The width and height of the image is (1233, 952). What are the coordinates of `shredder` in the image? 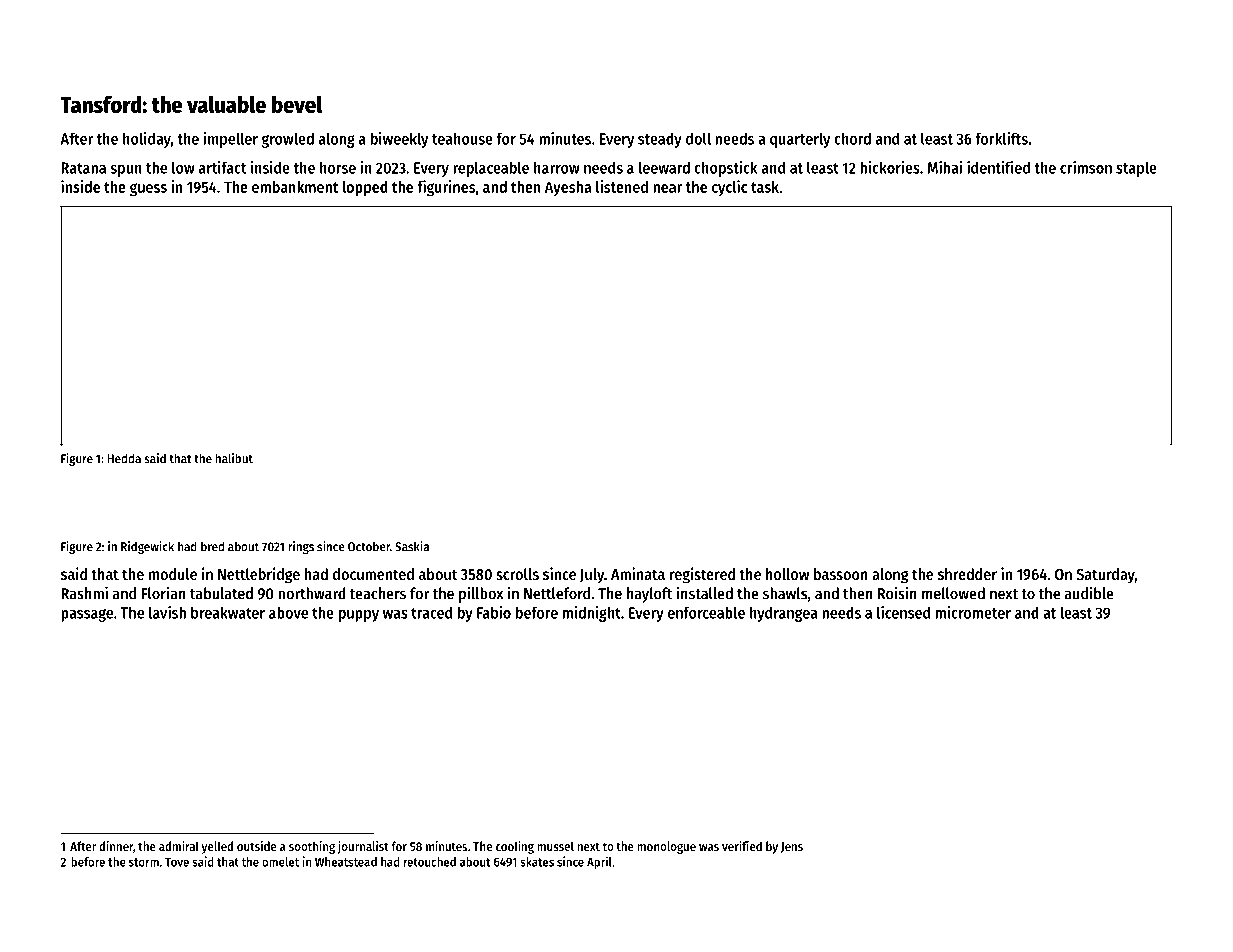 It's located at (967, 574).
